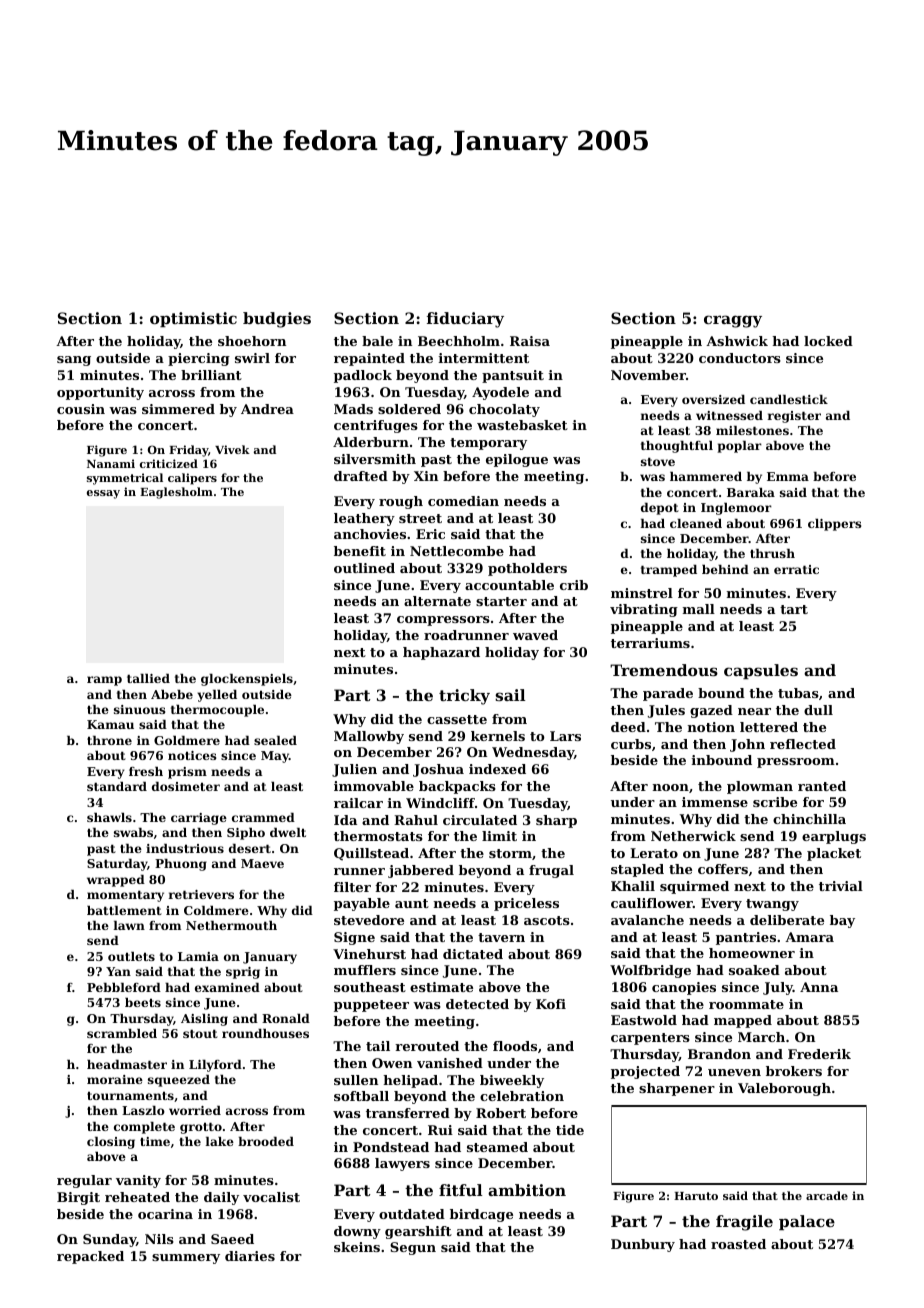 The height and width of the document is (1308, 924). What do you see at coordinates (413, 1248) in the document?
I see `Segun` at bounding box center [413, 1248].
